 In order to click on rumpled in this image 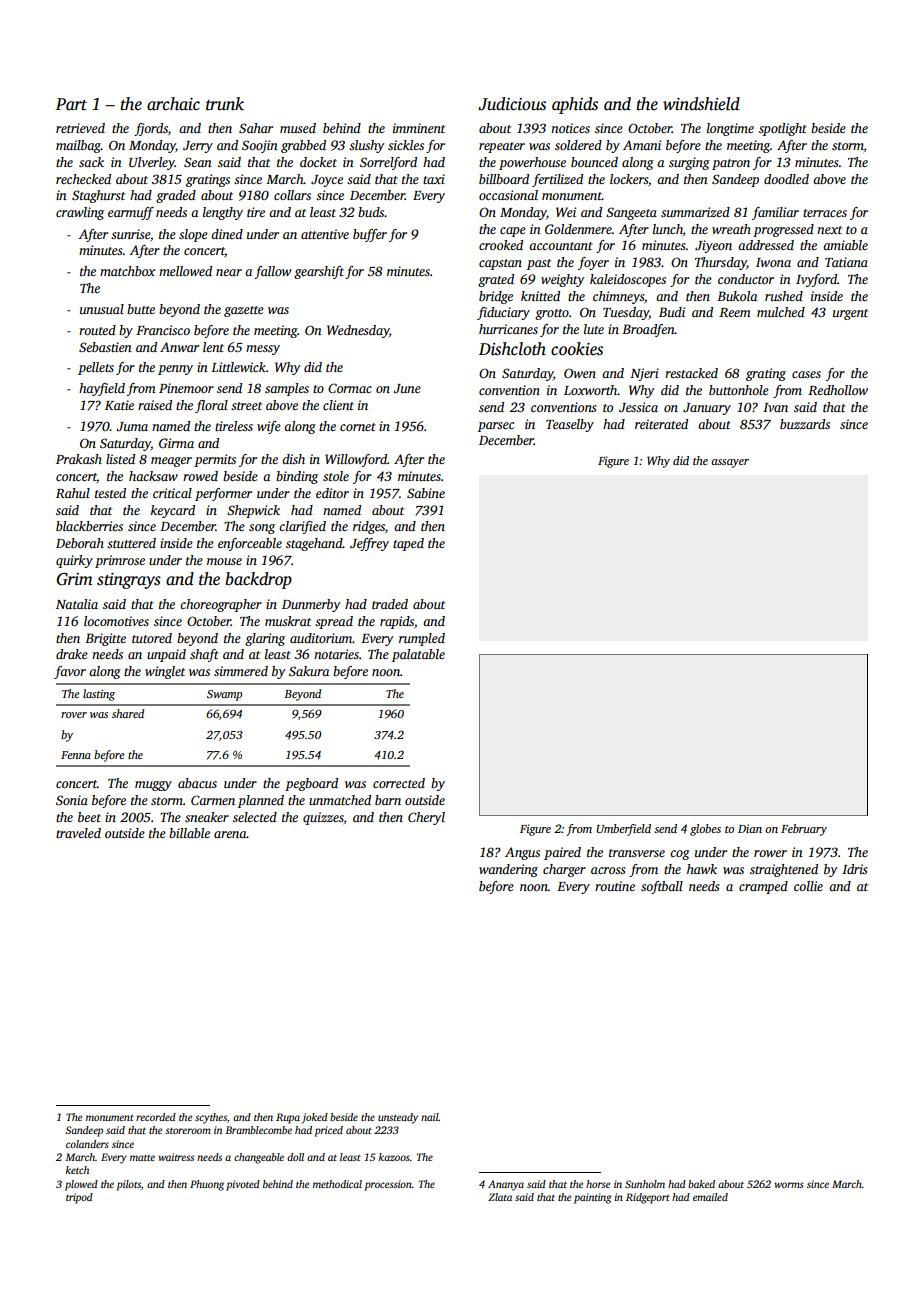, I will do `click(422, 639)`.
